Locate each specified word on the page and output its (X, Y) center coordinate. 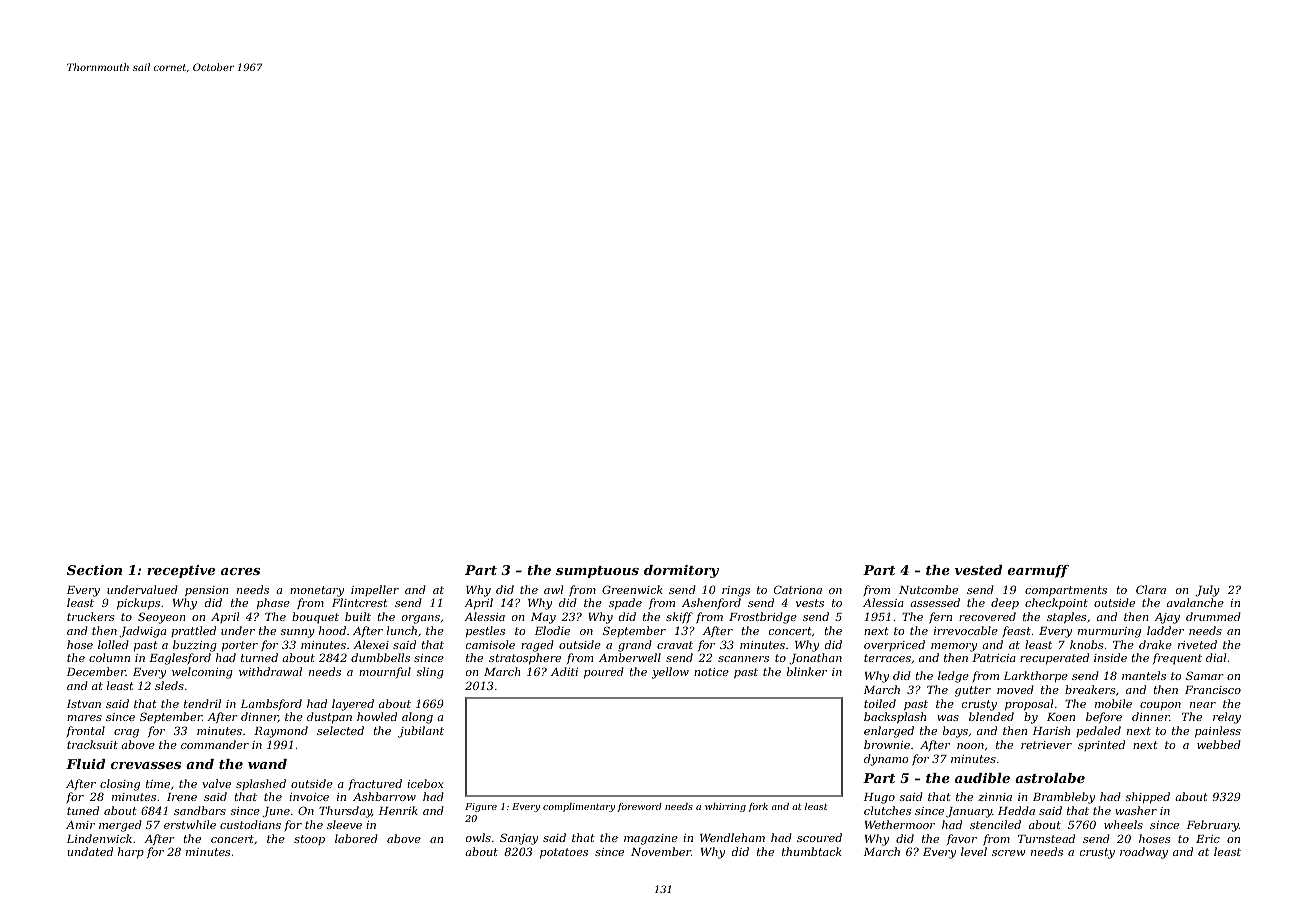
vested (978, 570)
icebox (425, 783)
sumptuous (597, 572)
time (158, 784)
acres (240, 571)
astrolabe (1050, 778)
